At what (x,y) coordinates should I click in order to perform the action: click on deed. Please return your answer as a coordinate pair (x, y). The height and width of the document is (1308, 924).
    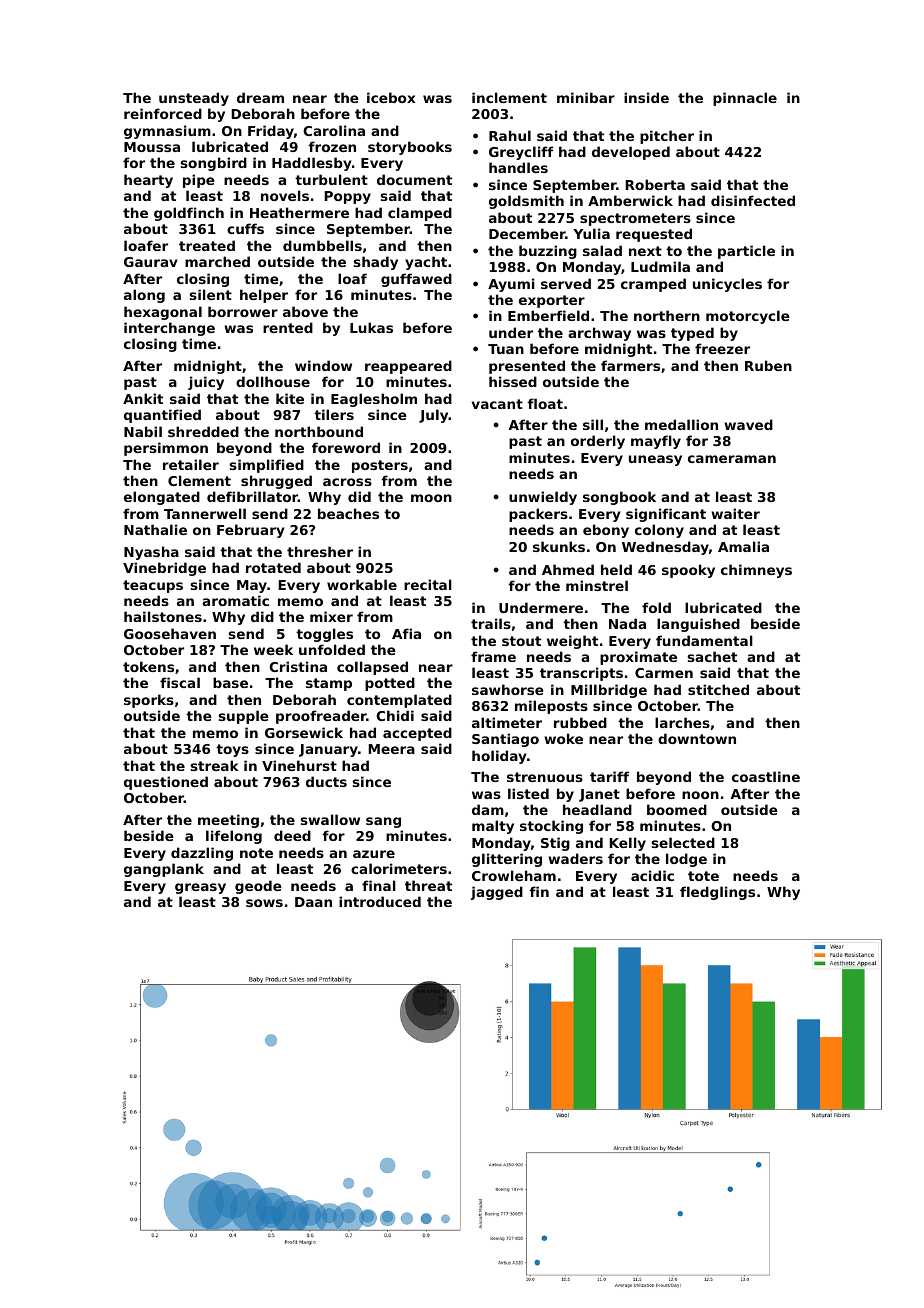
    Looking at the image, I should click on (292, 835).
